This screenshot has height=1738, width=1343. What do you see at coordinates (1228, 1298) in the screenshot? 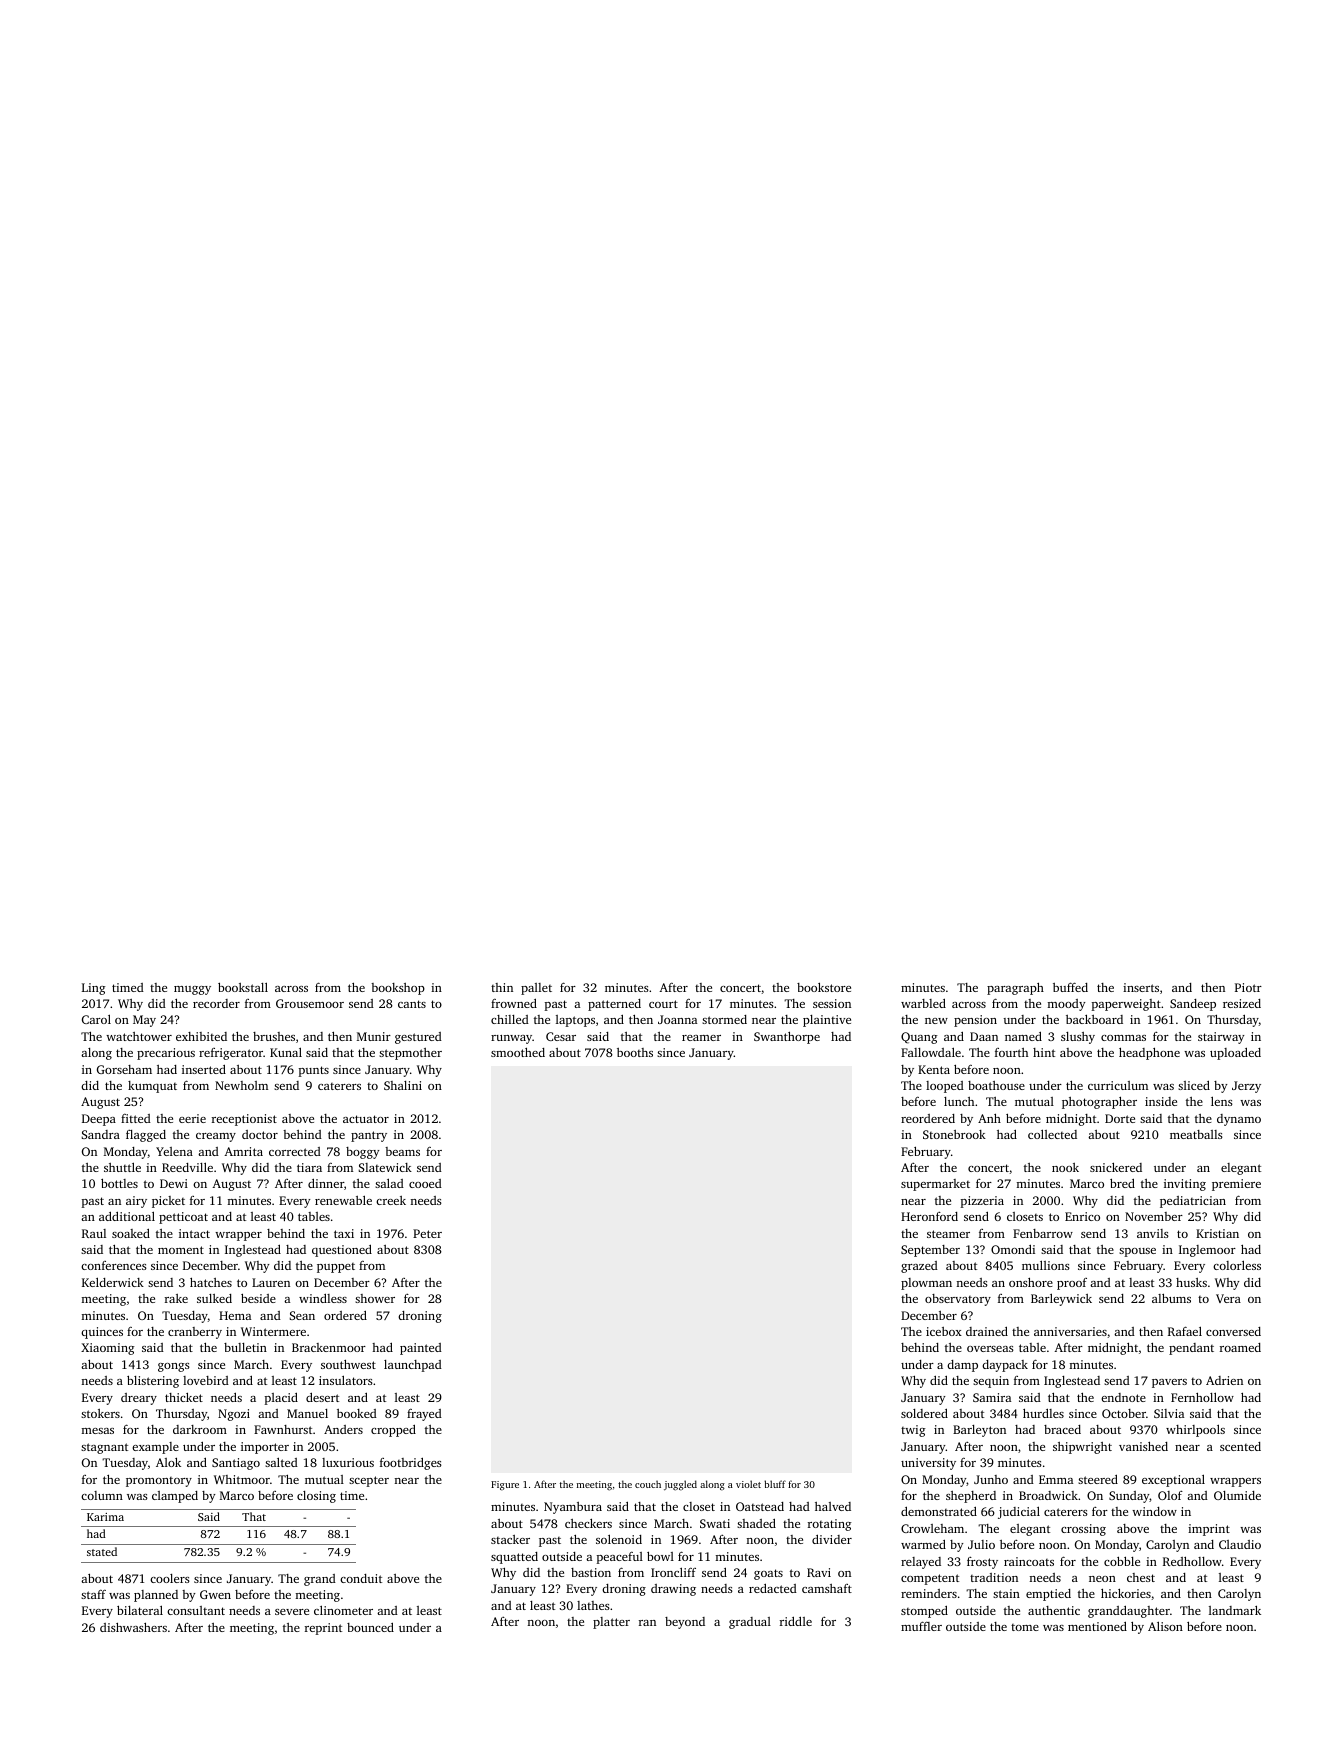
I see `Vera` at bounding box center [1228, 1298].
